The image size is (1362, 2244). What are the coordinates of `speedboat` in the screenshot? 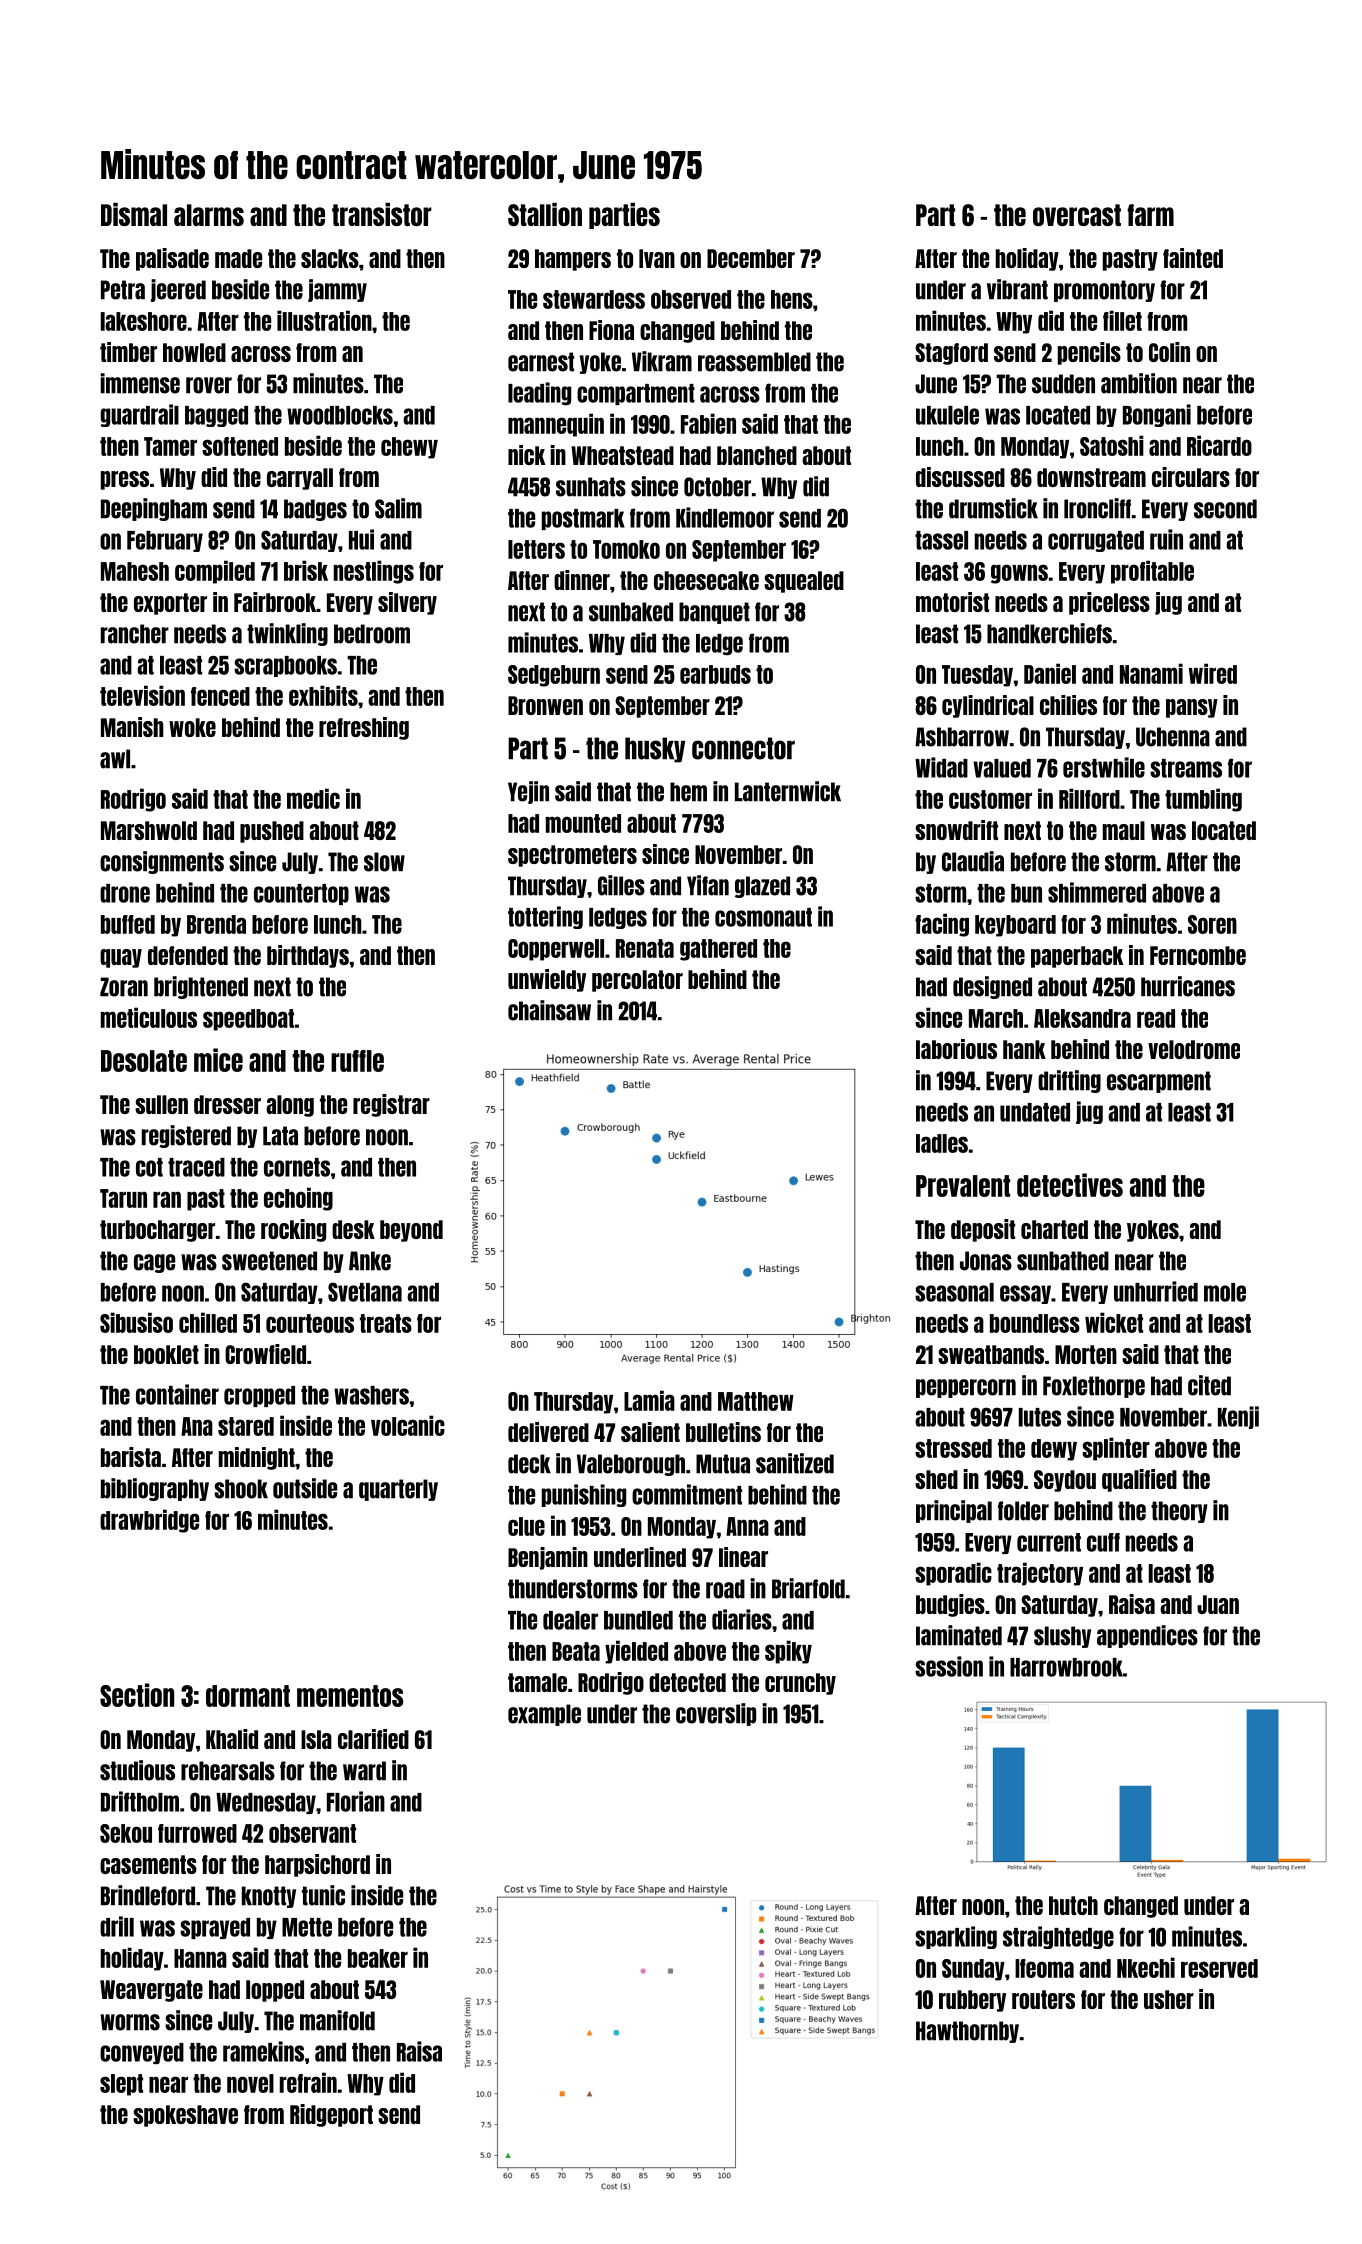 It's located at (248, 1020).
